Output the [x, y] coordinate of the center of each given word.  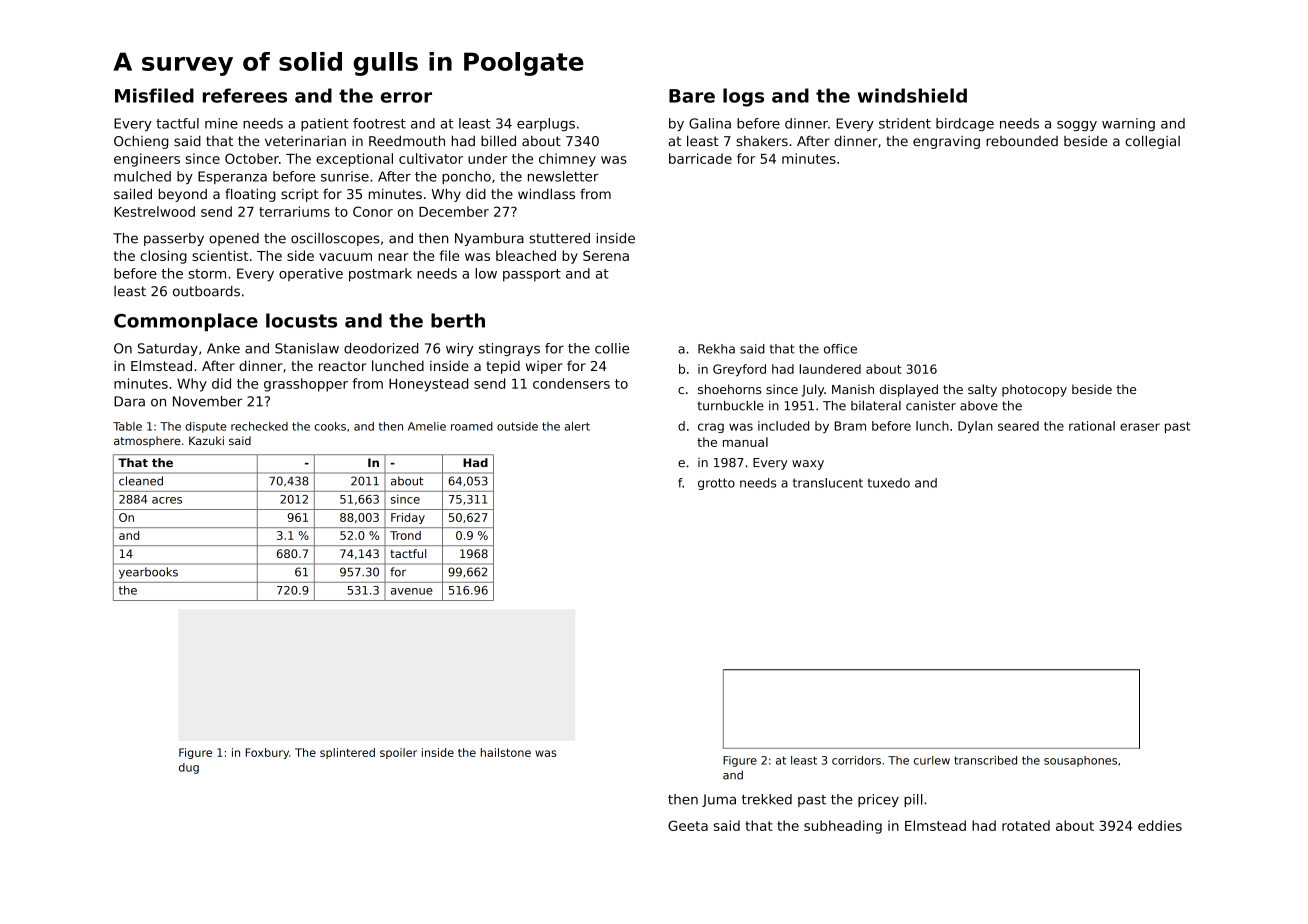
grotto [716, 484]
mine [221, 123]
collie [612, 348]
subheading [843, 827]
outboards [206, 291]
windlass [546, 194]
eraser [1140, 427]
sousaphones [1080, 761]
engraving [946, 142]
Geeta [688, 825]
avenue [412, 591]
